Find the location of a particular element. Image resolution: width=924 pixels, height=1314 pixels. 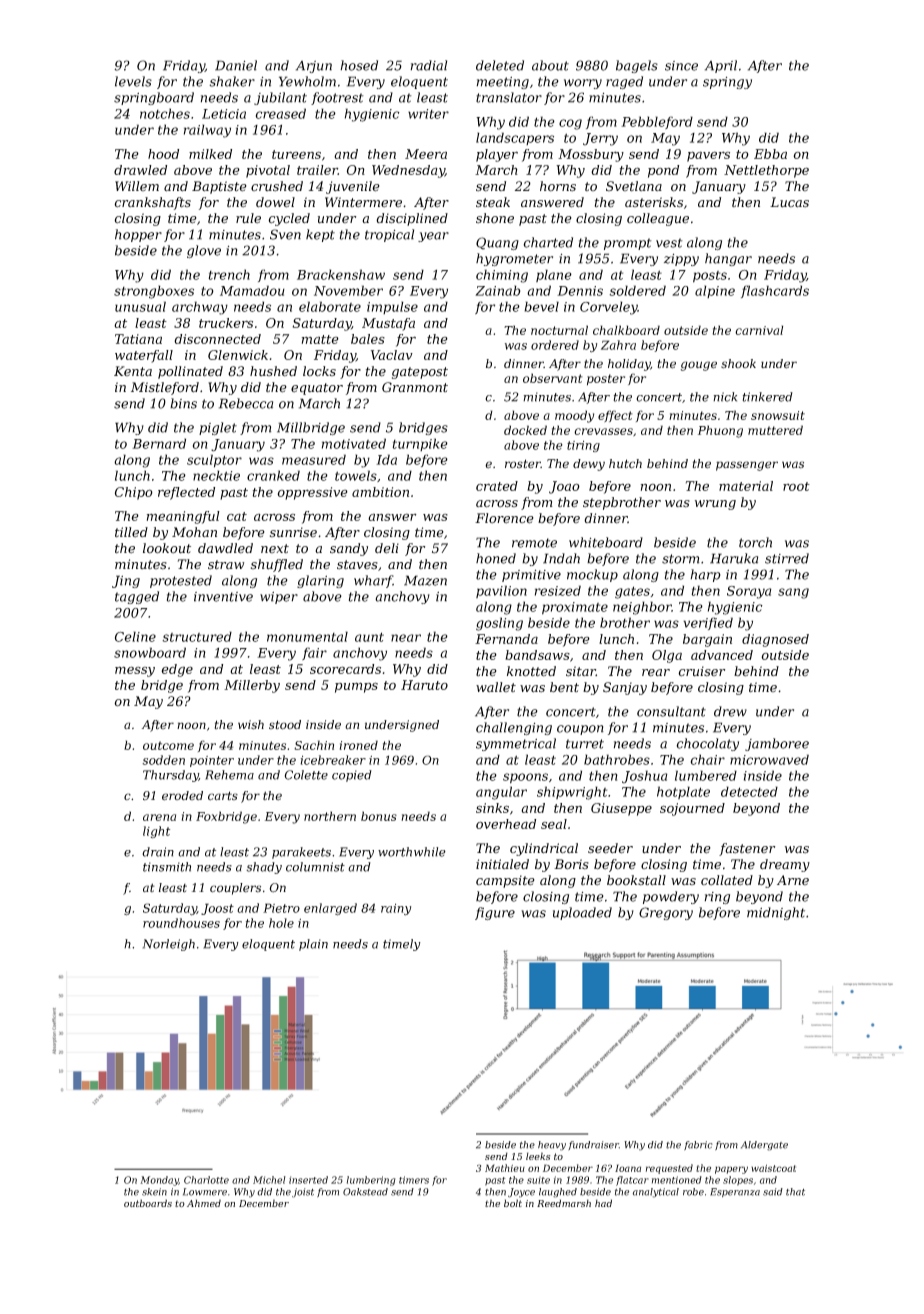

messy is located at coordinates (135, 671).
